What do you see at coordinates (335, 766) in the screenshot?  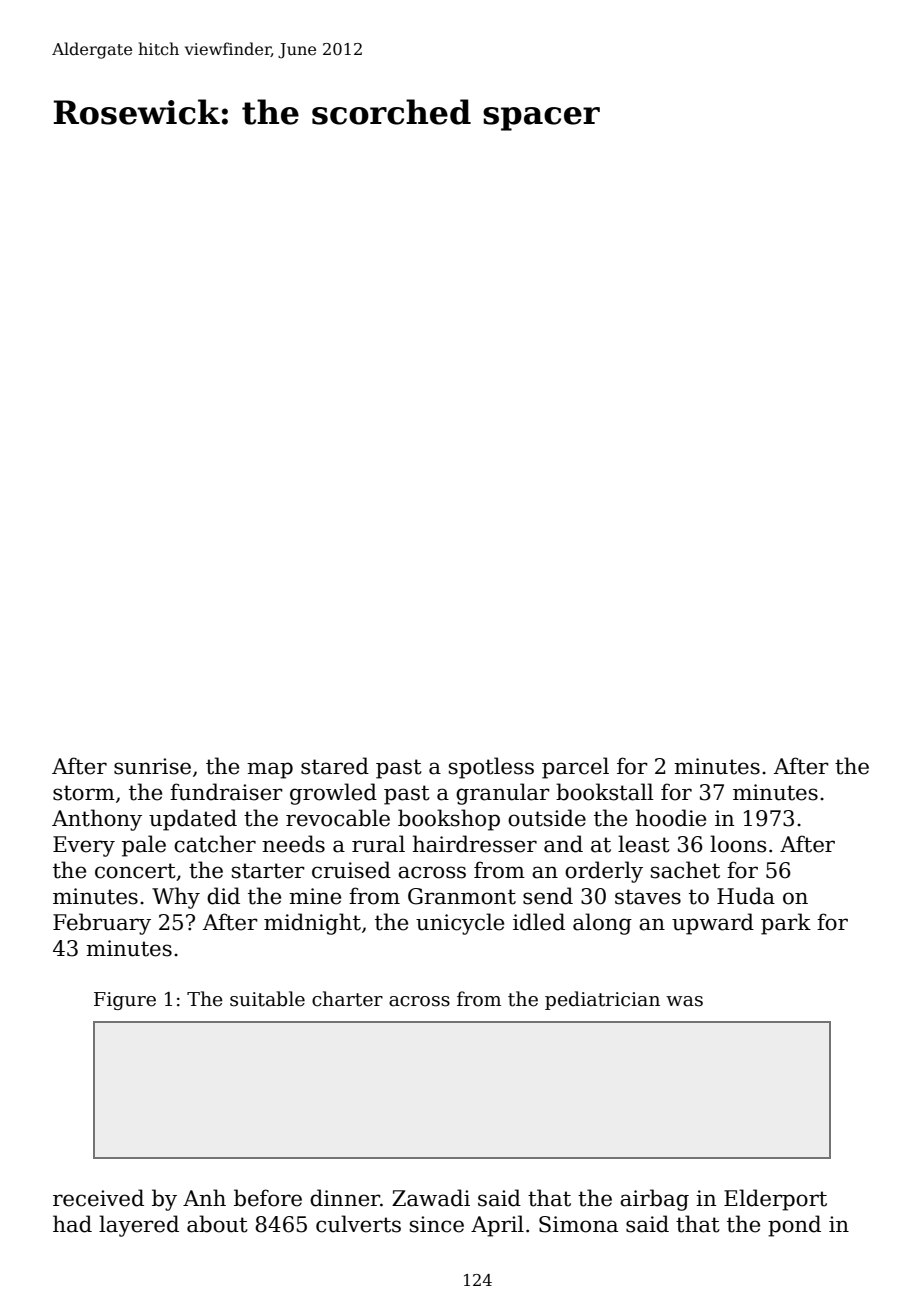 I see `stared` at bounding box center [335, 766].
